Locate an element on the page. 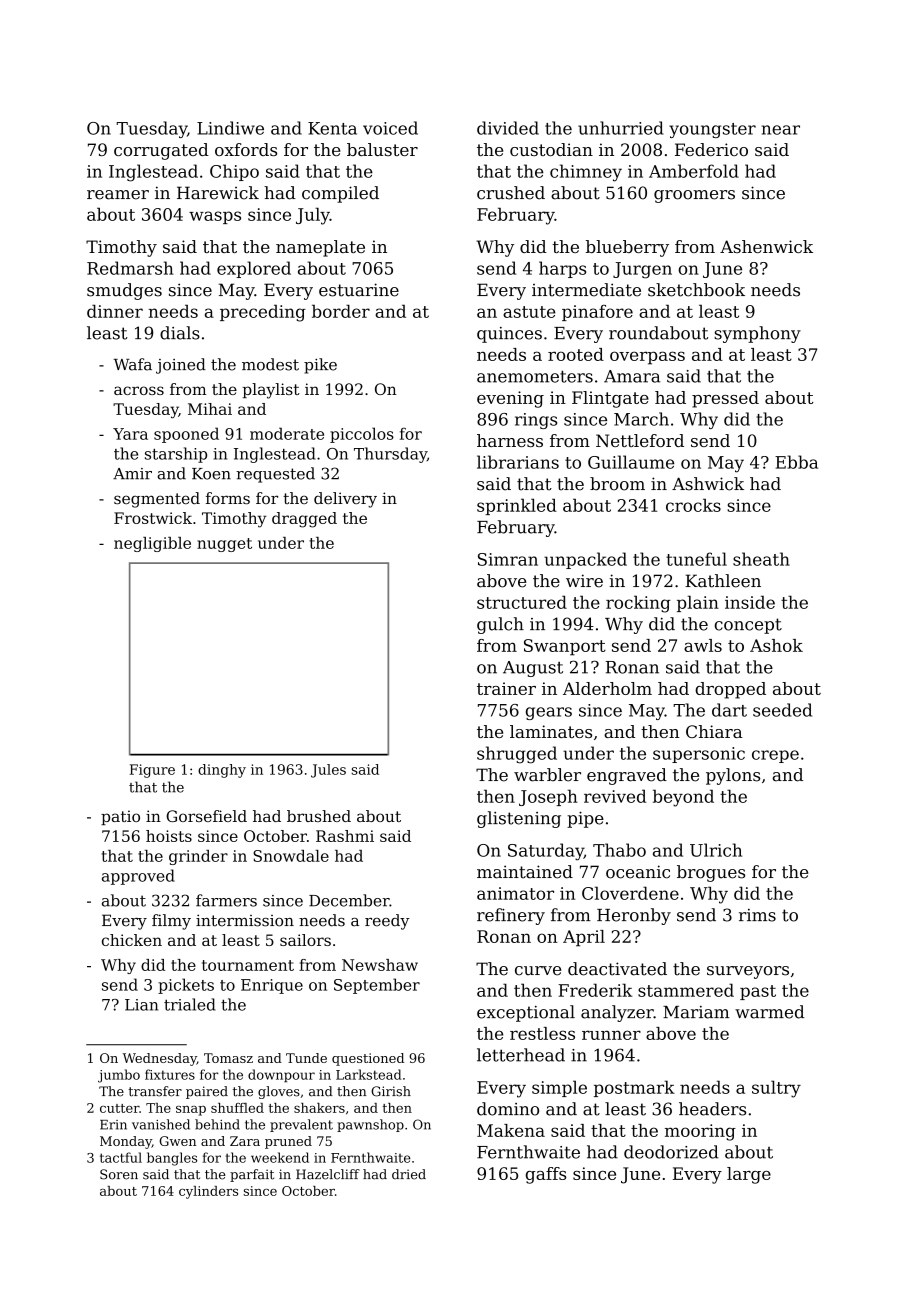 Image resolution: width=908 pixels, height=1316 pixels. letterhead is located at coordinates (521, 1055).
